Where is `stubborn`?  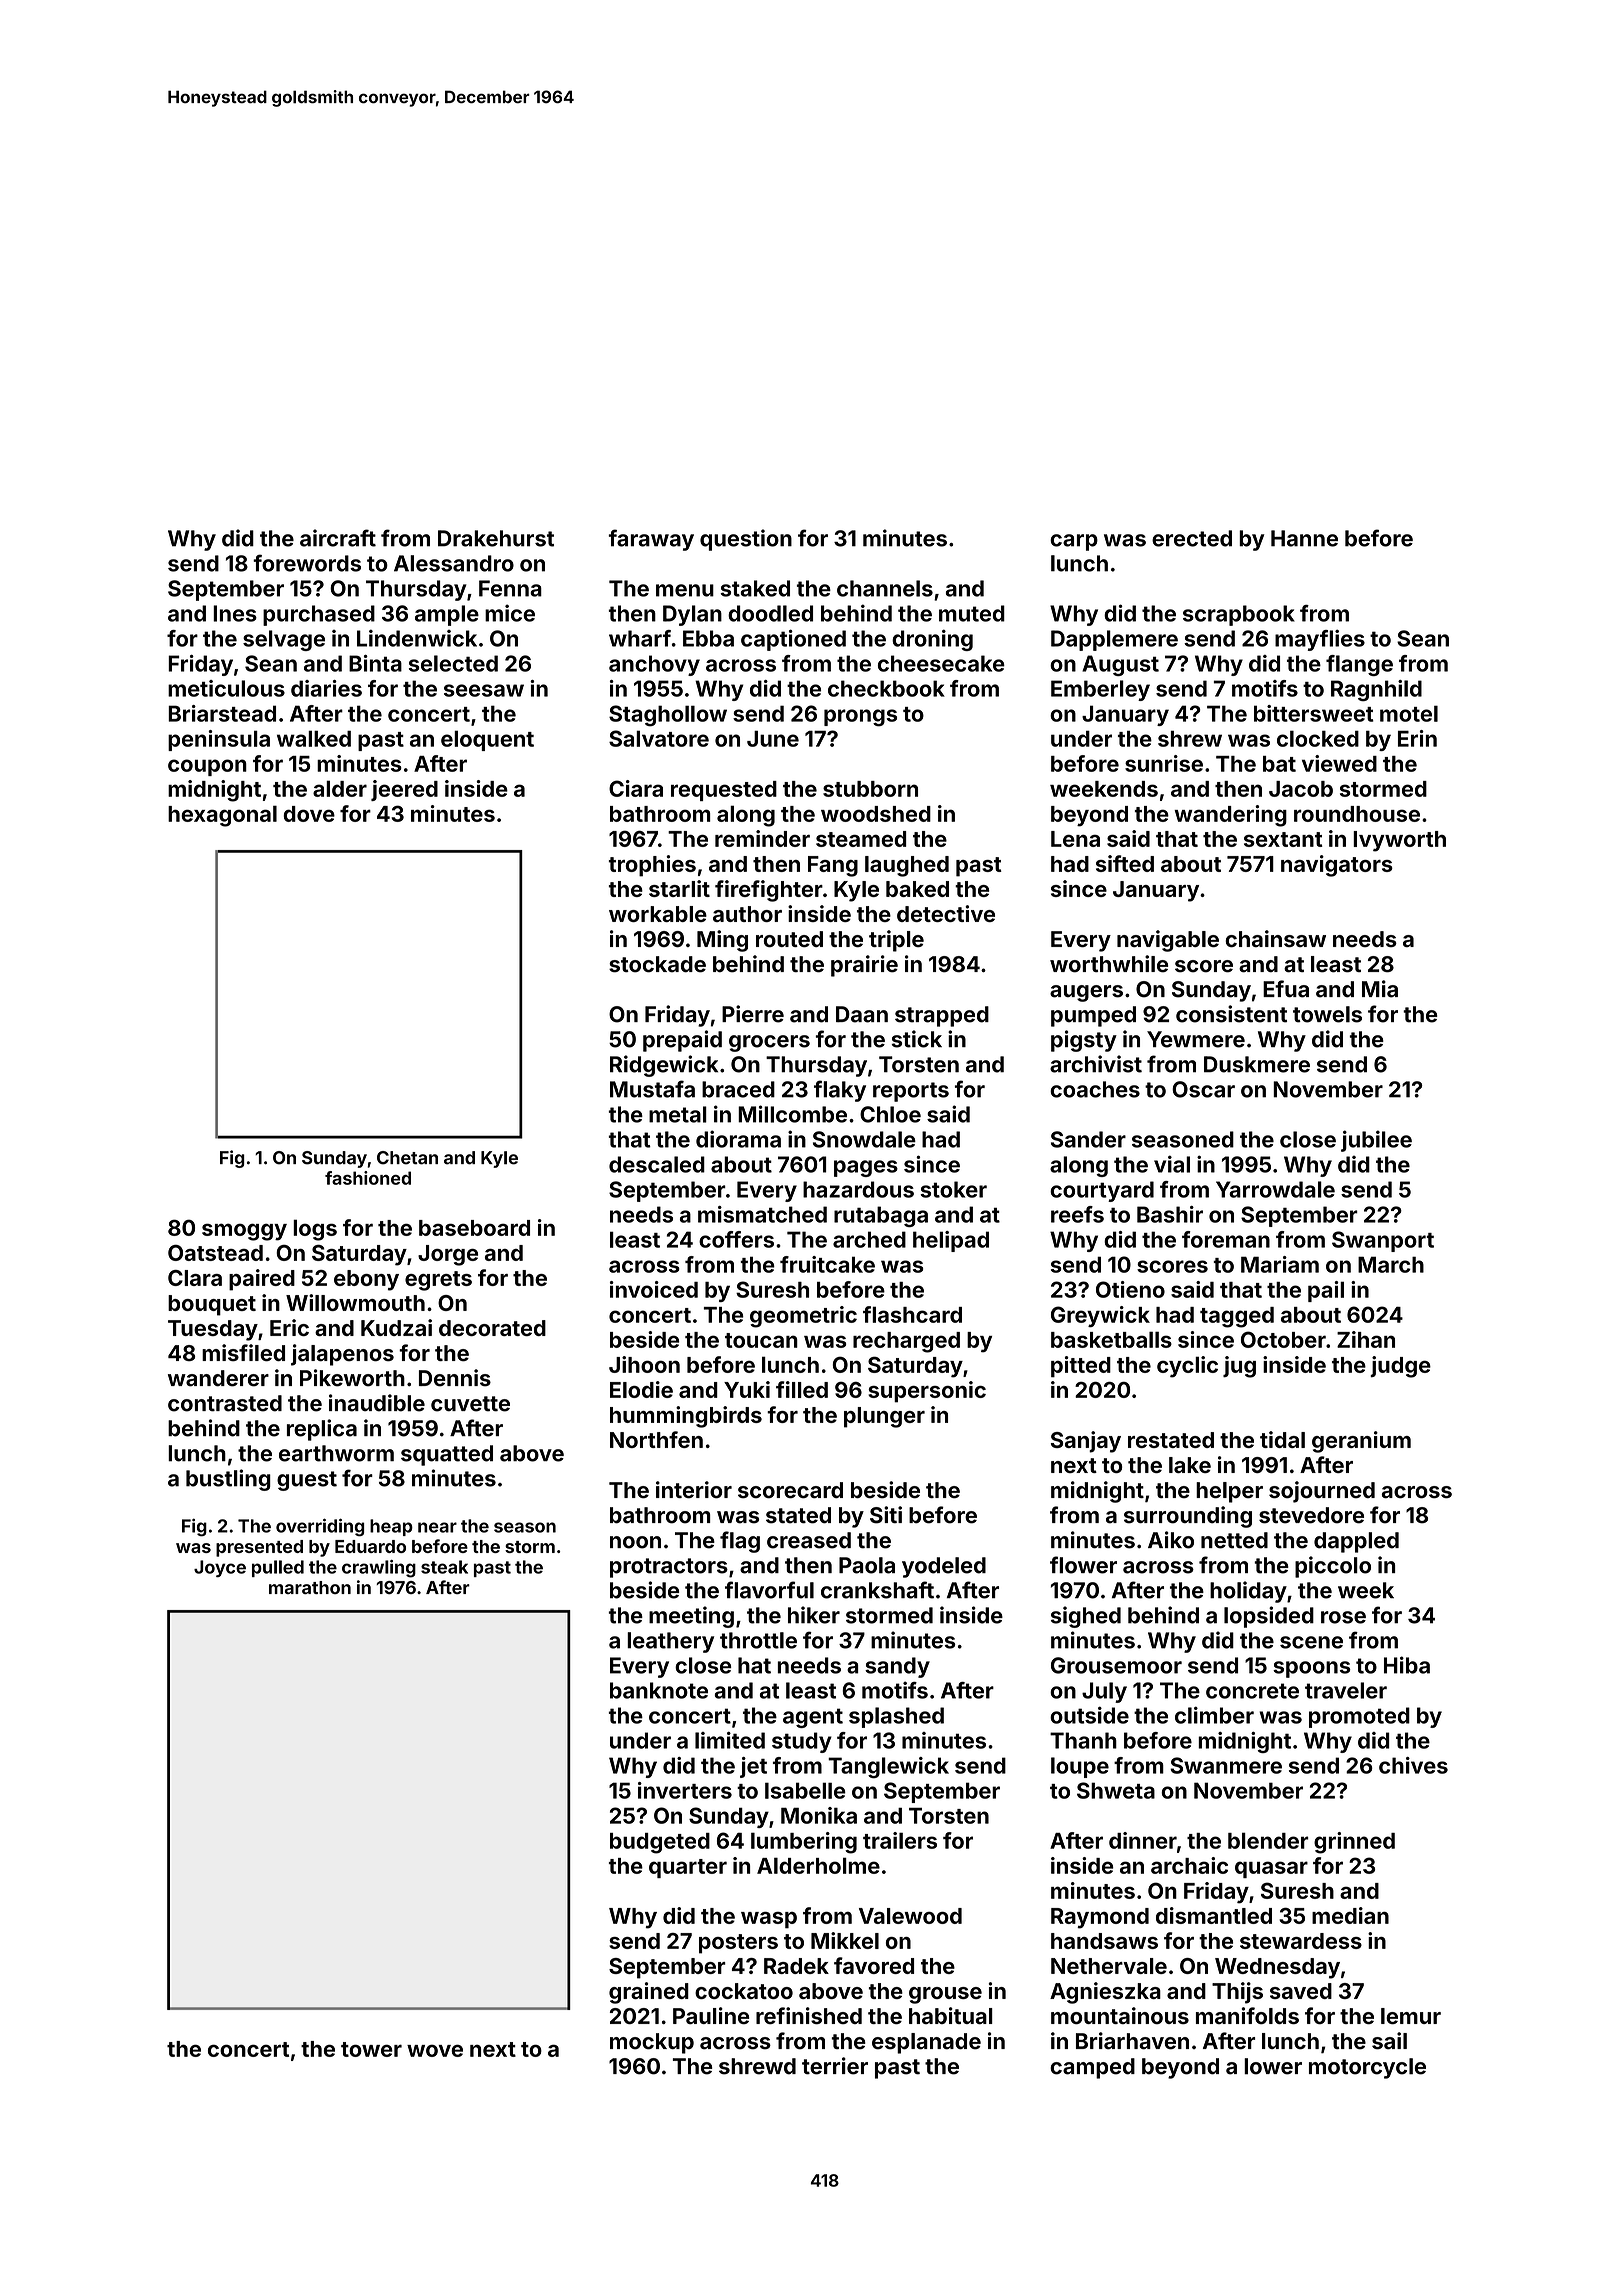
stubborn is located at coordinates (870, 789).
